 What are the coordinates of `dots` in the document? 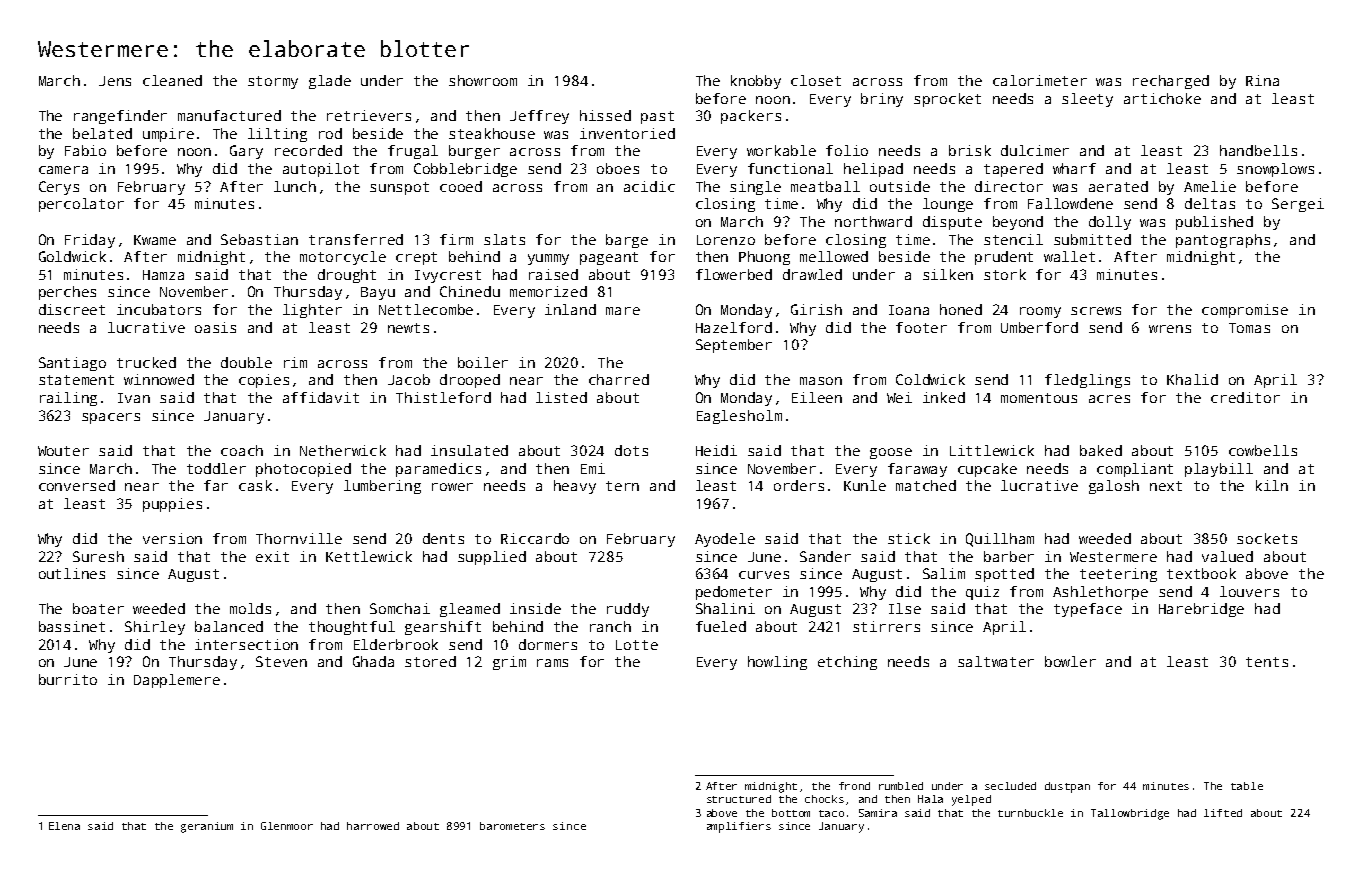 It's located at (631, 450).
